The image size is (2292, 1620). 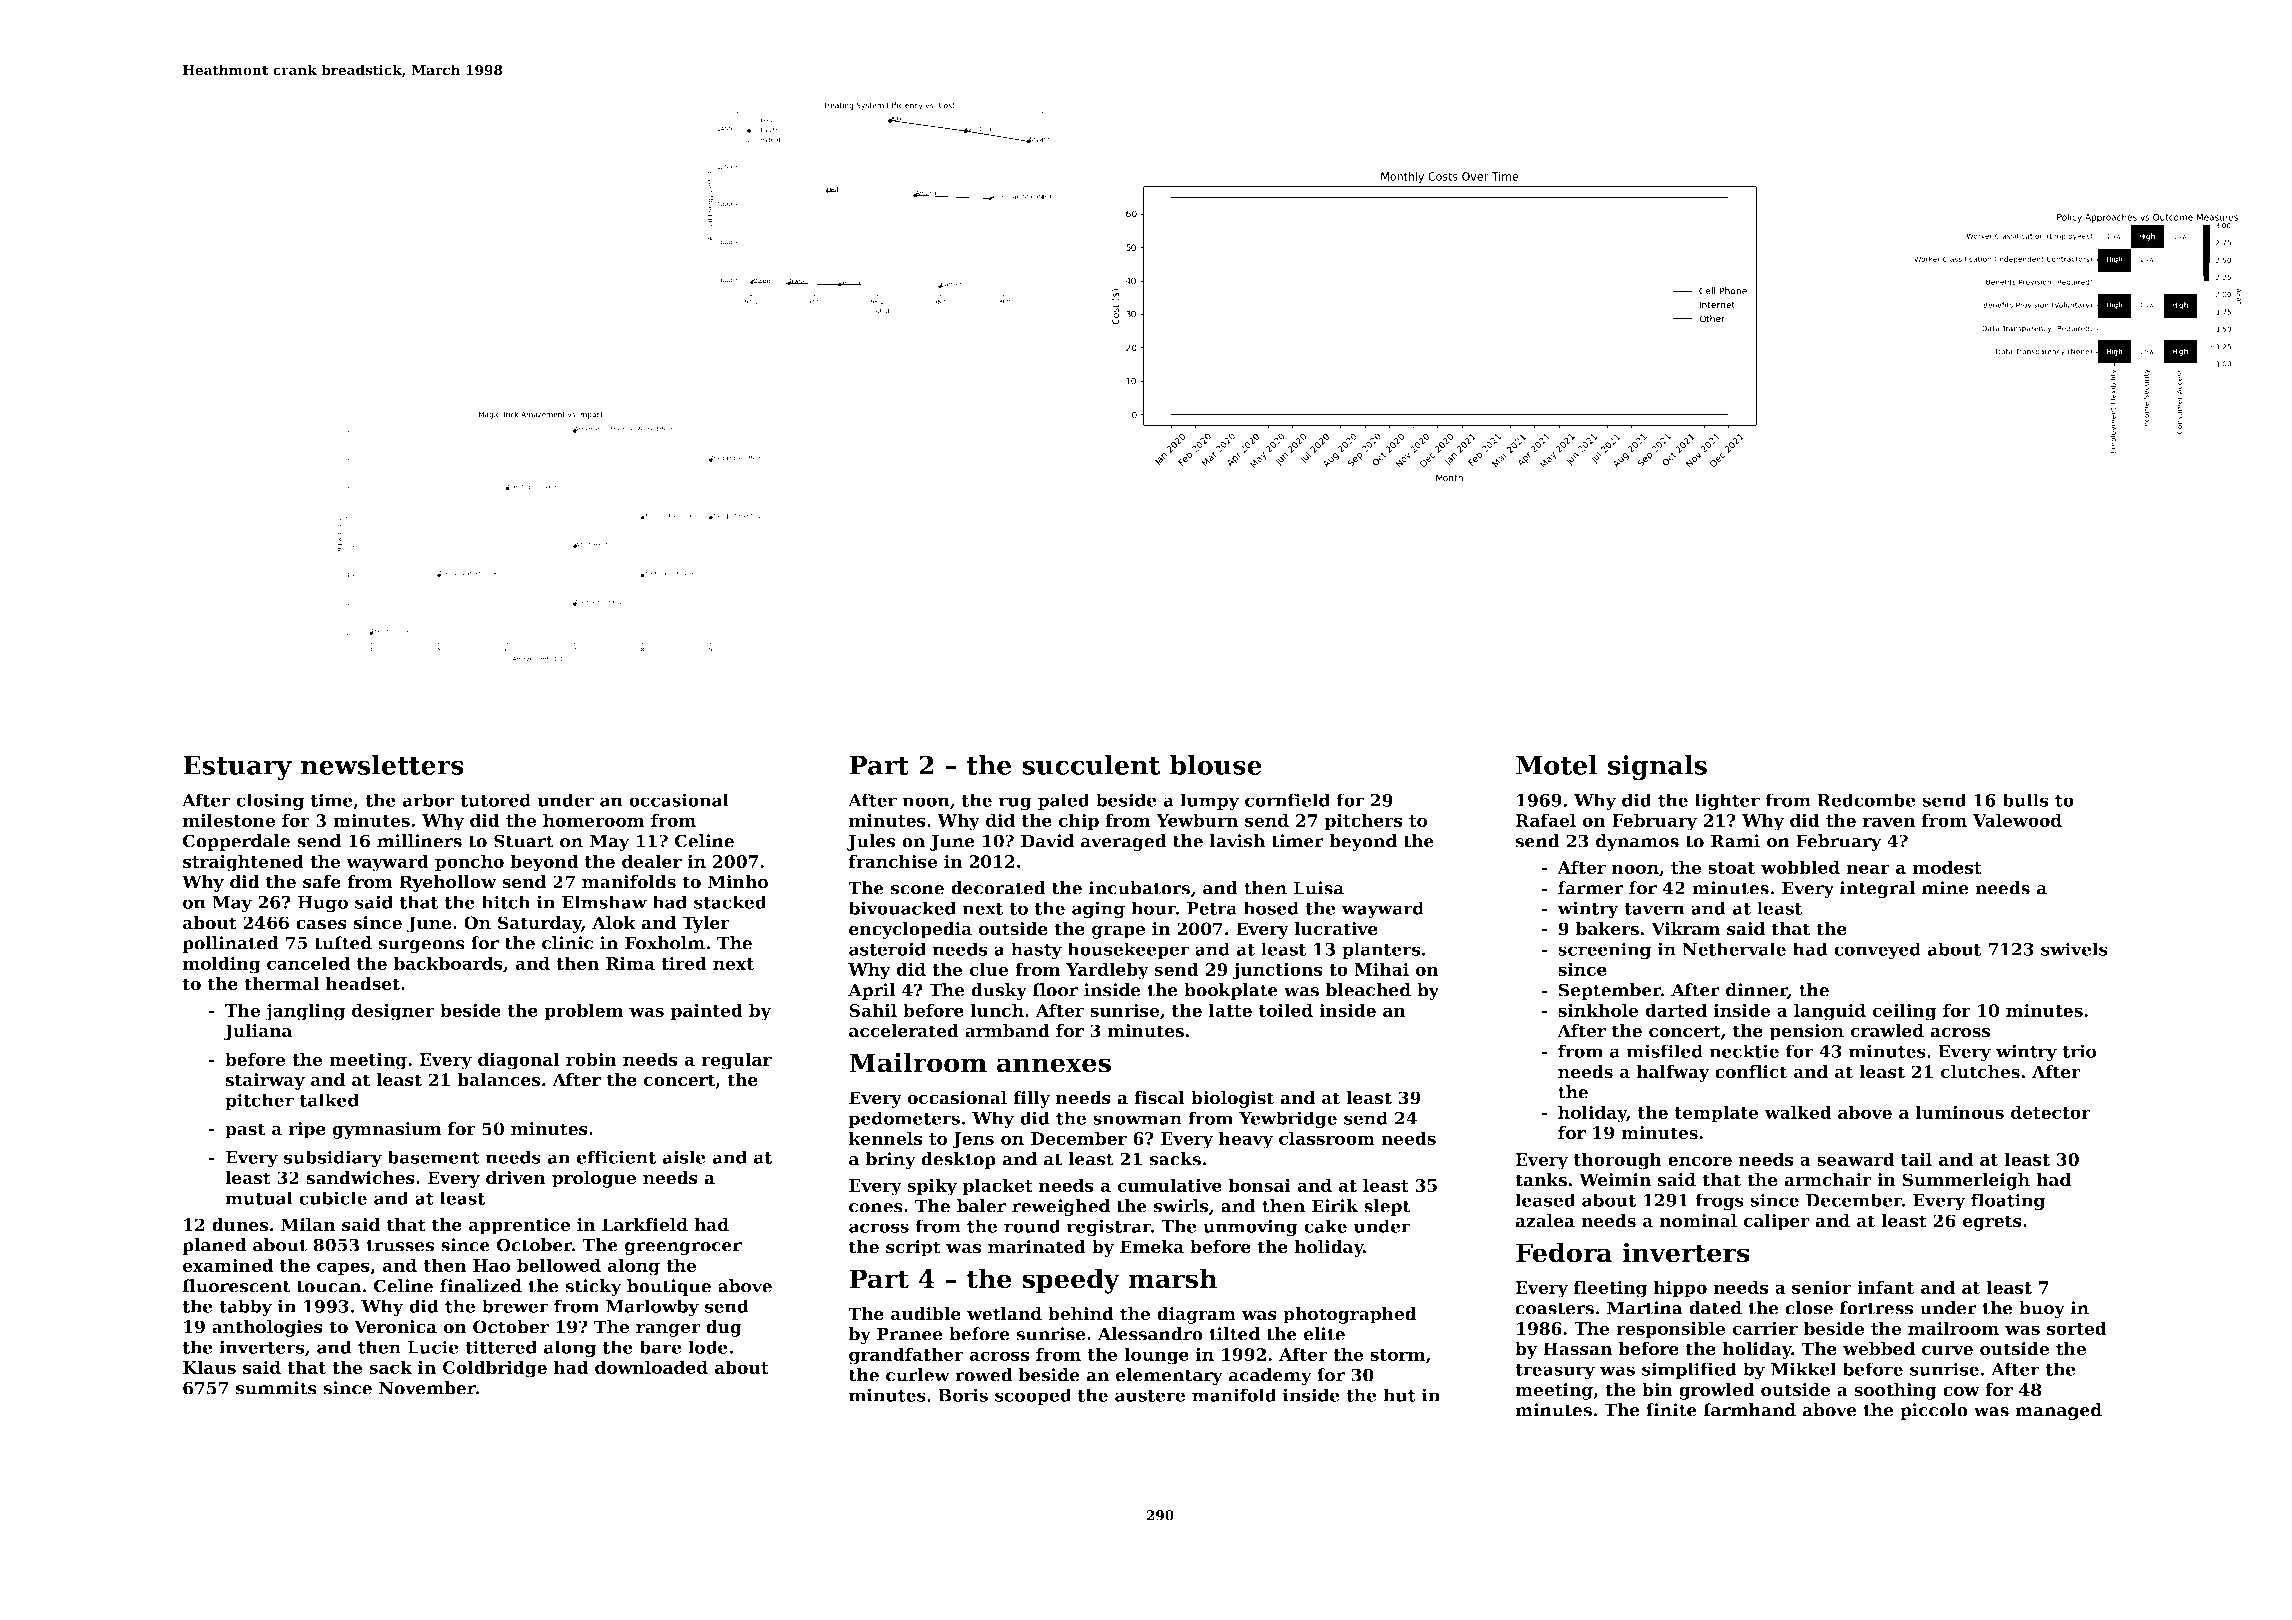 I want to click on summits, so click(x=276, y=1388).
